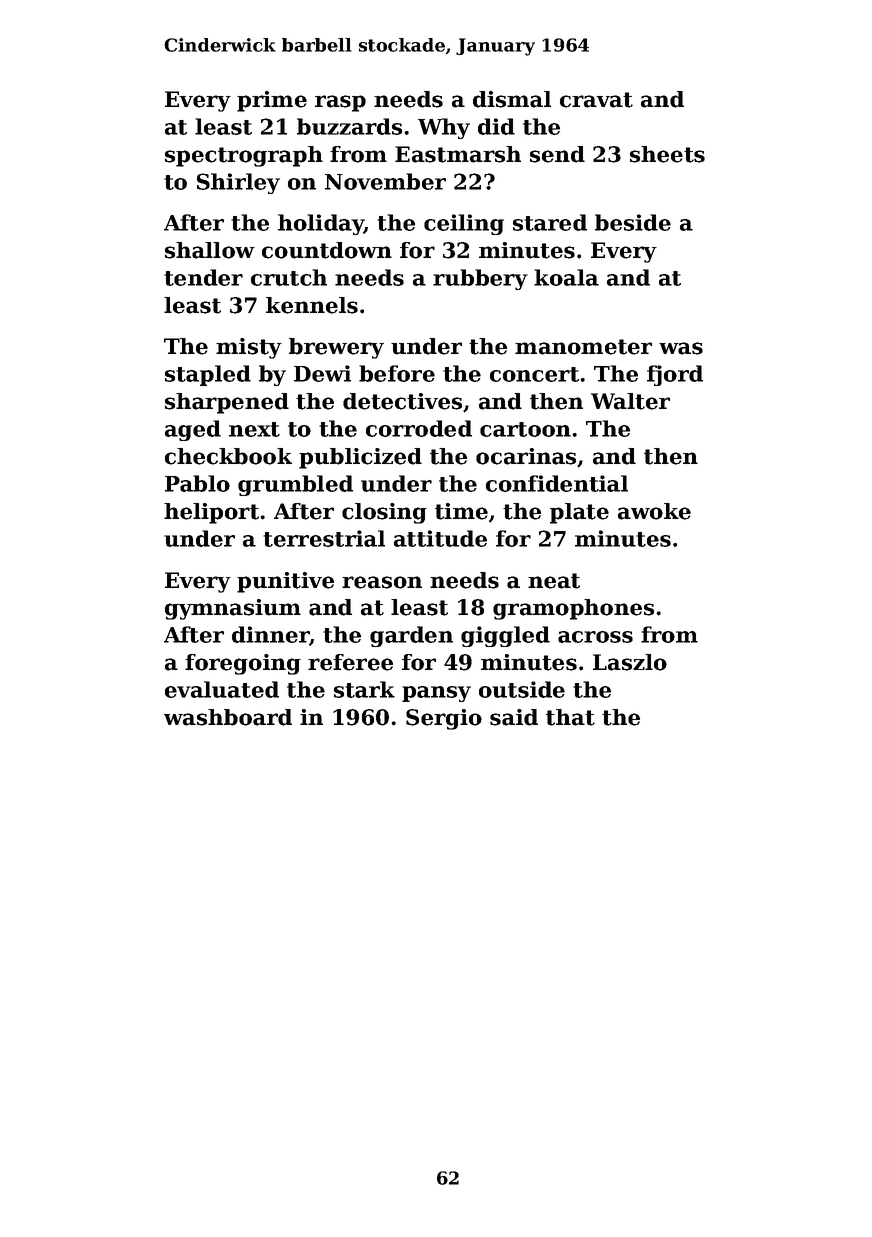  Describe the element at coordinates (321, 224) in the page. I see `holiday` at that location.
